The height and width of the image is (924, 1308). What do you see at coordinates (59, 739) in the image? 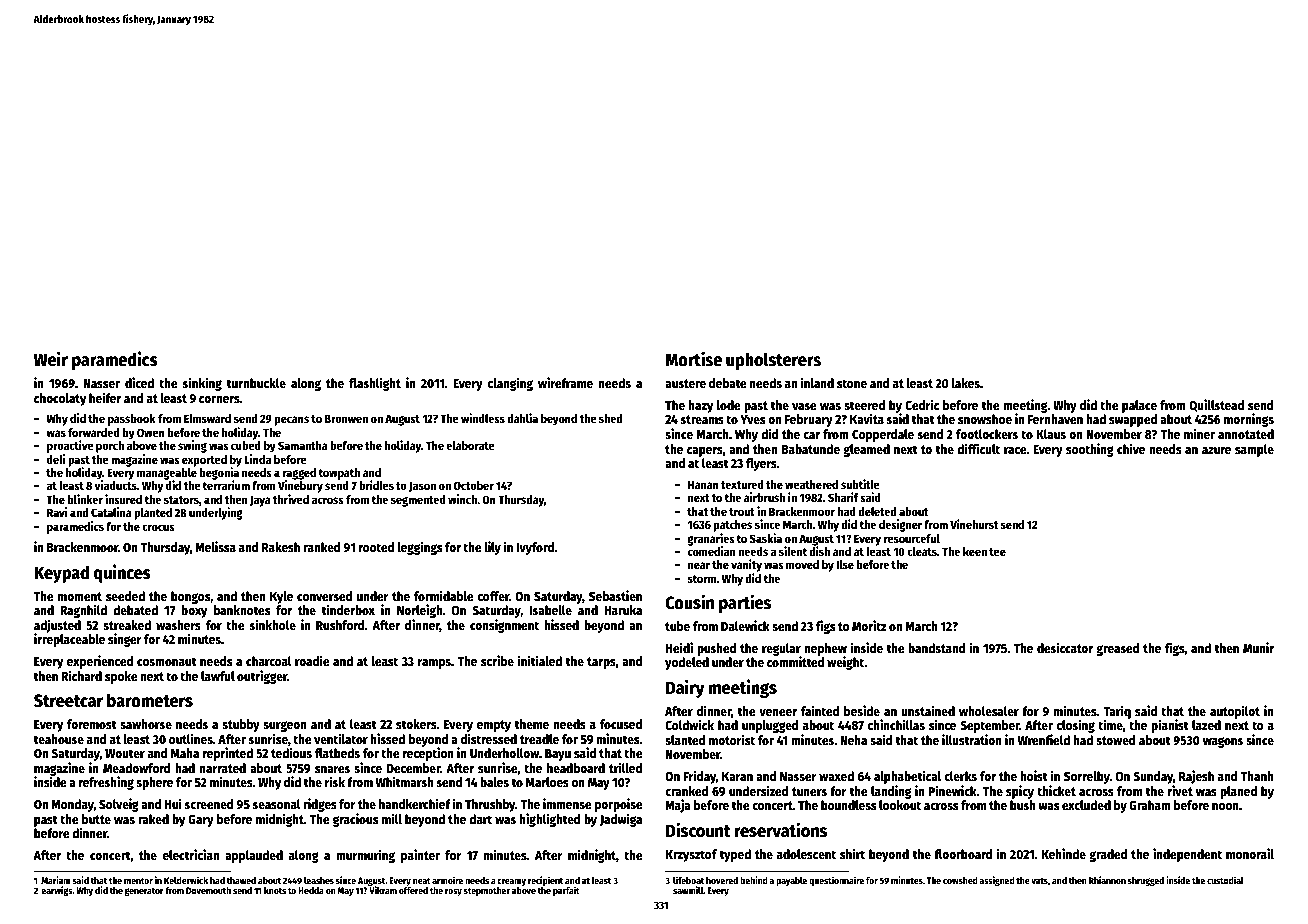
I see `teahouse` at bounding box center [59, 739].
